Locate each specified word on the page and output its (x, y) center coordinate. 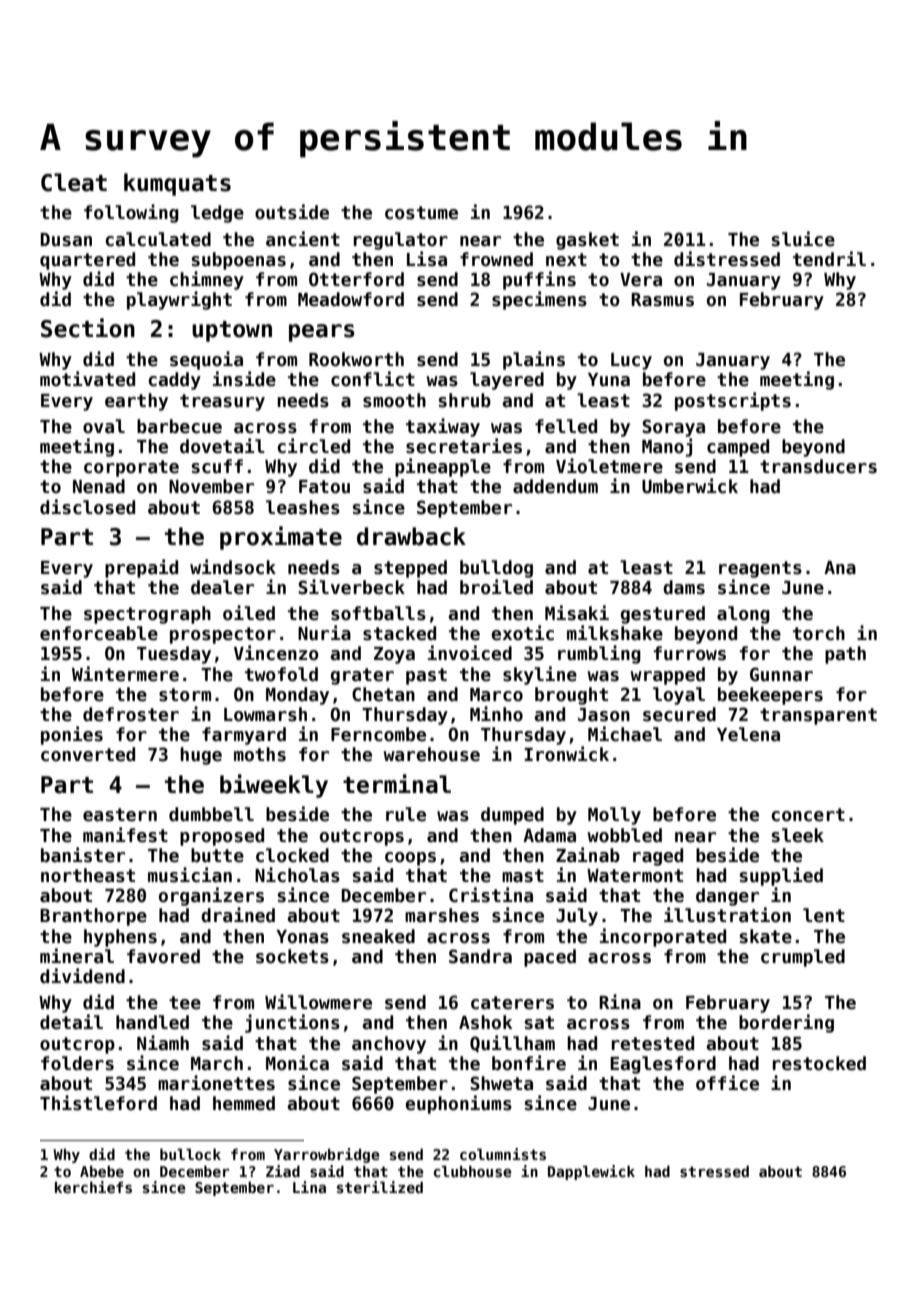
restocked (819, 1063)
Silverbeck (351, 587)
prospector (223, 635)
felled (566, 426)
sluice (803, 239)
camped (738, 448)
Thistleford (98, 1103)
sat (539, 1023)
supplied (781, 876)
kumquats (177, 184)
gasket (587, 241)
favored (163, 956)
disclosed (87, 507)
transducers (818, 466)
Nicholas (297, 875)
